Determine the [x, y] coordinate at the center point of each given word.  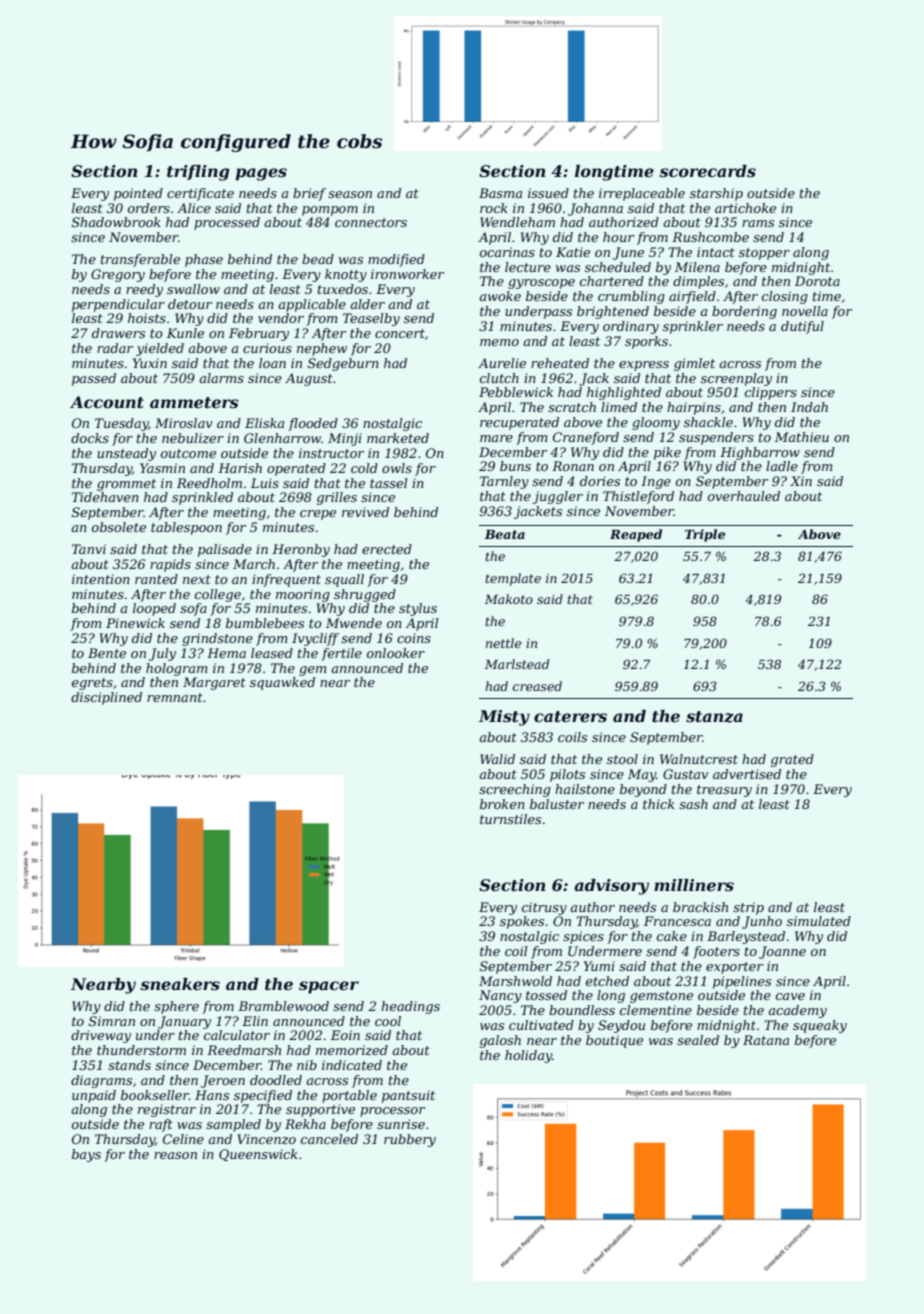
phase [204, 260]
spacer [329, 987]
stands [129, 1065]
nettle [503, 643]
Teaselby [371, 319]
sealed [698, 1040]
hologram [177, 669]
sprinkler [693, 327]
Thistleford [638, 497]
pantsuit [408, 1096]
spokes [522, 922]
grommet [126, 485]
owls [397, 468]
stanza [714, 717]
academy [797, 1011]
